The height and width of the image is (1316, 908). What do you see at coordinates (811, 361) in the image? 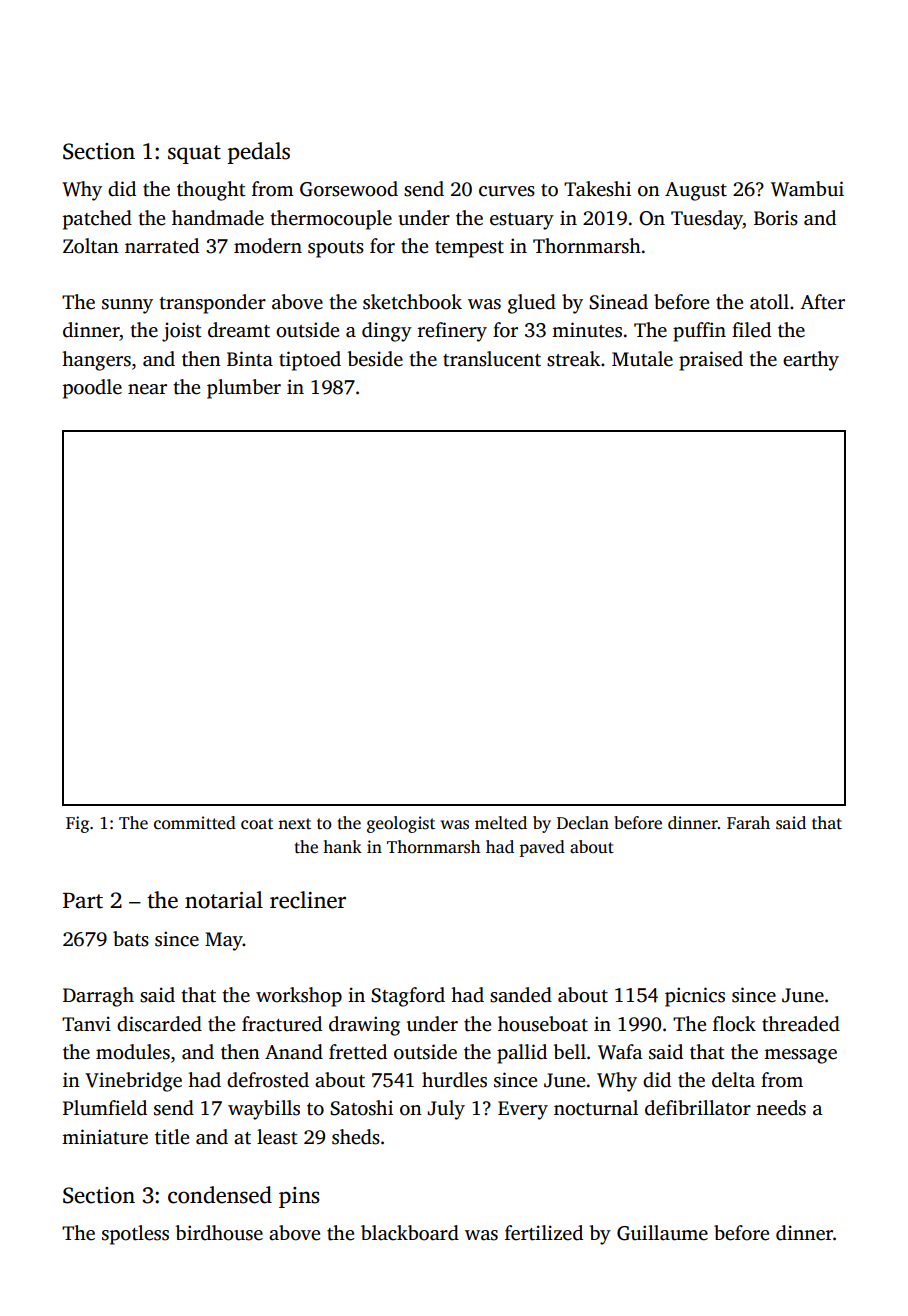
I see `earthy` at bounding box center [811, 361].
